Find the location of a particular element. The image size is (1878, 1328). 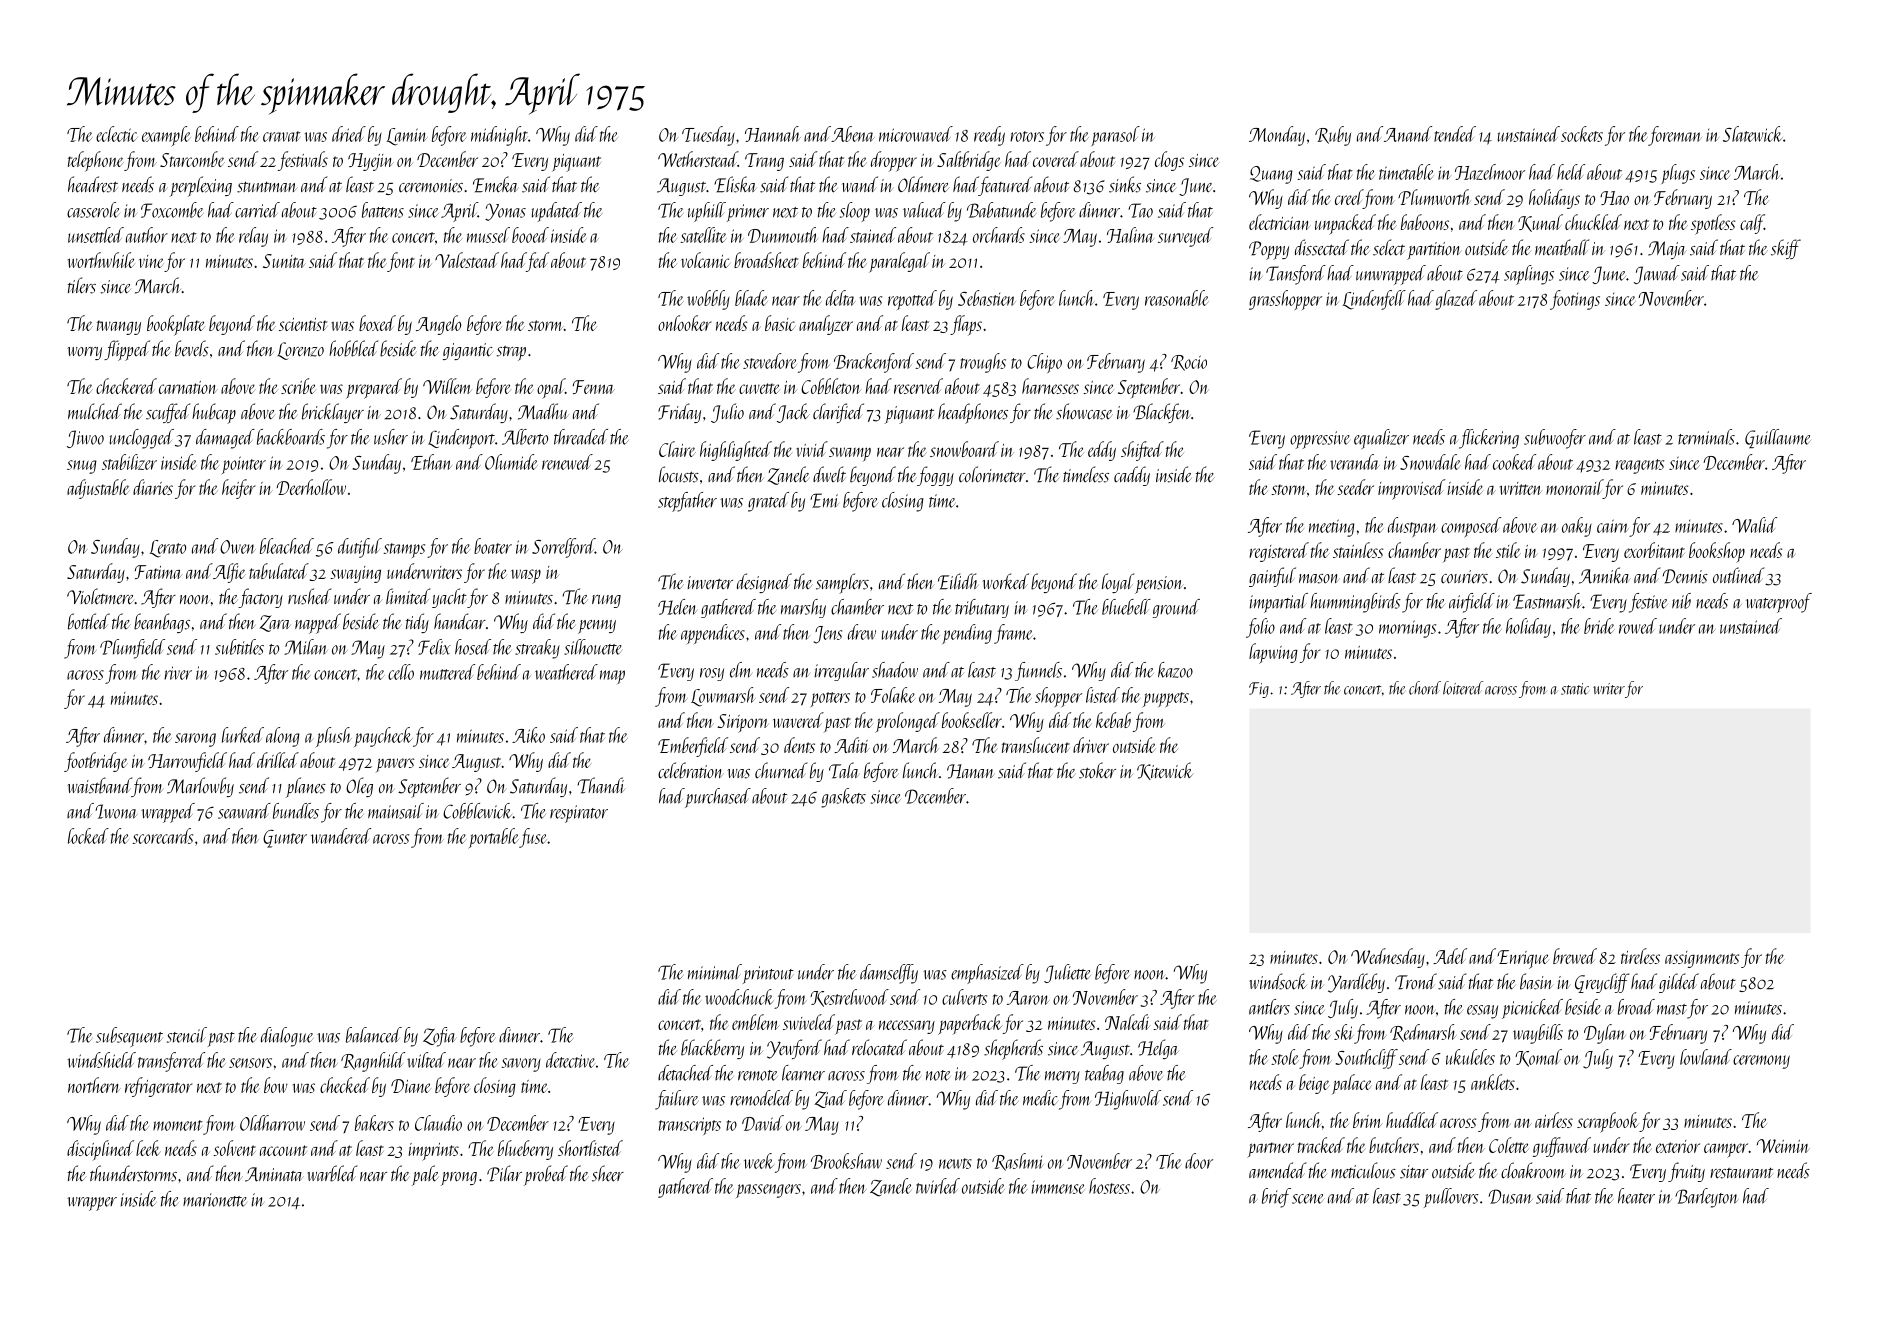

Walid is located at coordinates (1754, 525).
